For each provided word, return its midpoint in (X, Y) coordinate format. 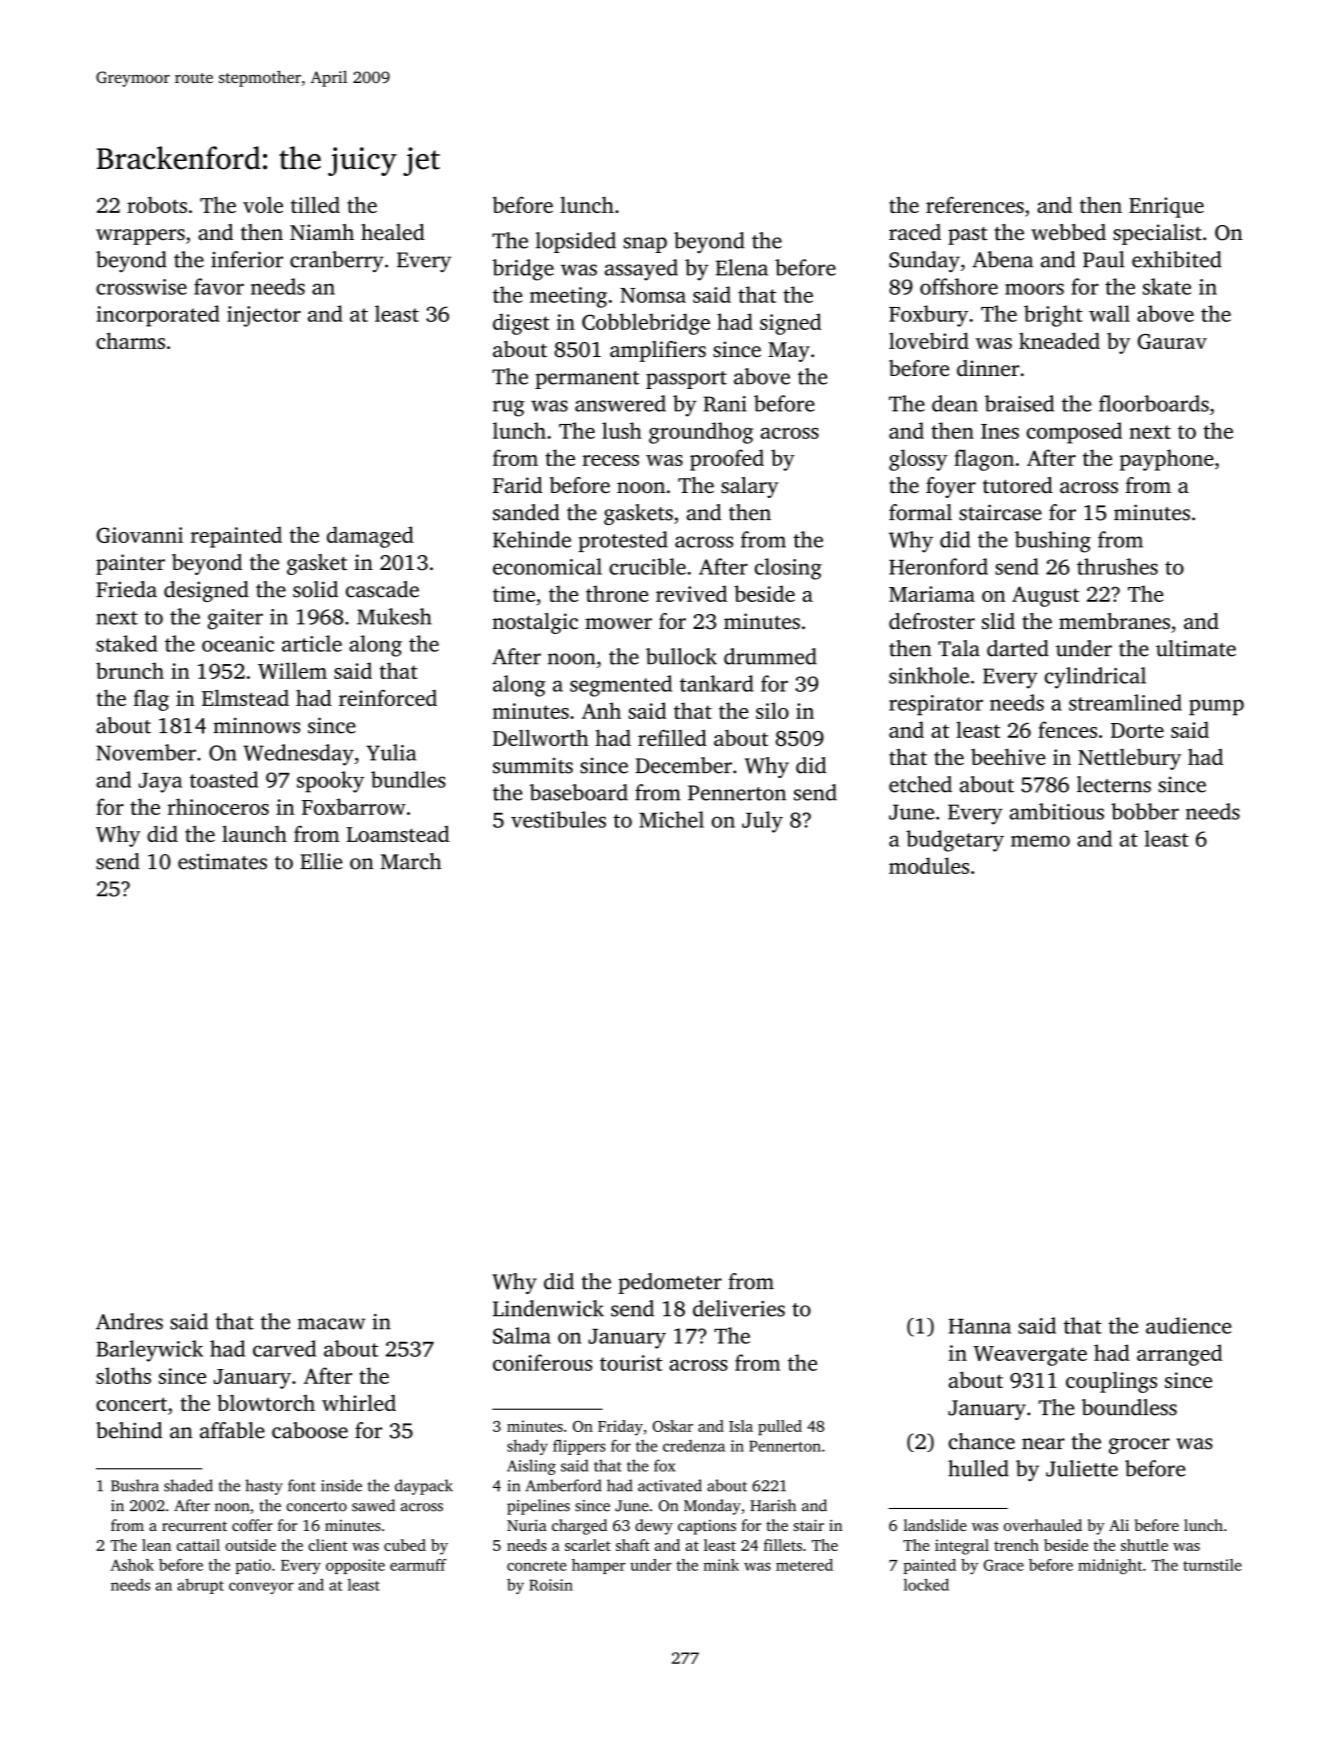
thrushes (1117, 566)
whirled (359, 1402)
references (975, 204)
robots (157, 205)
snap (645, 245)
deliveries (739, 1308)
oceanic (238, 644)
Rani (725, 404)
